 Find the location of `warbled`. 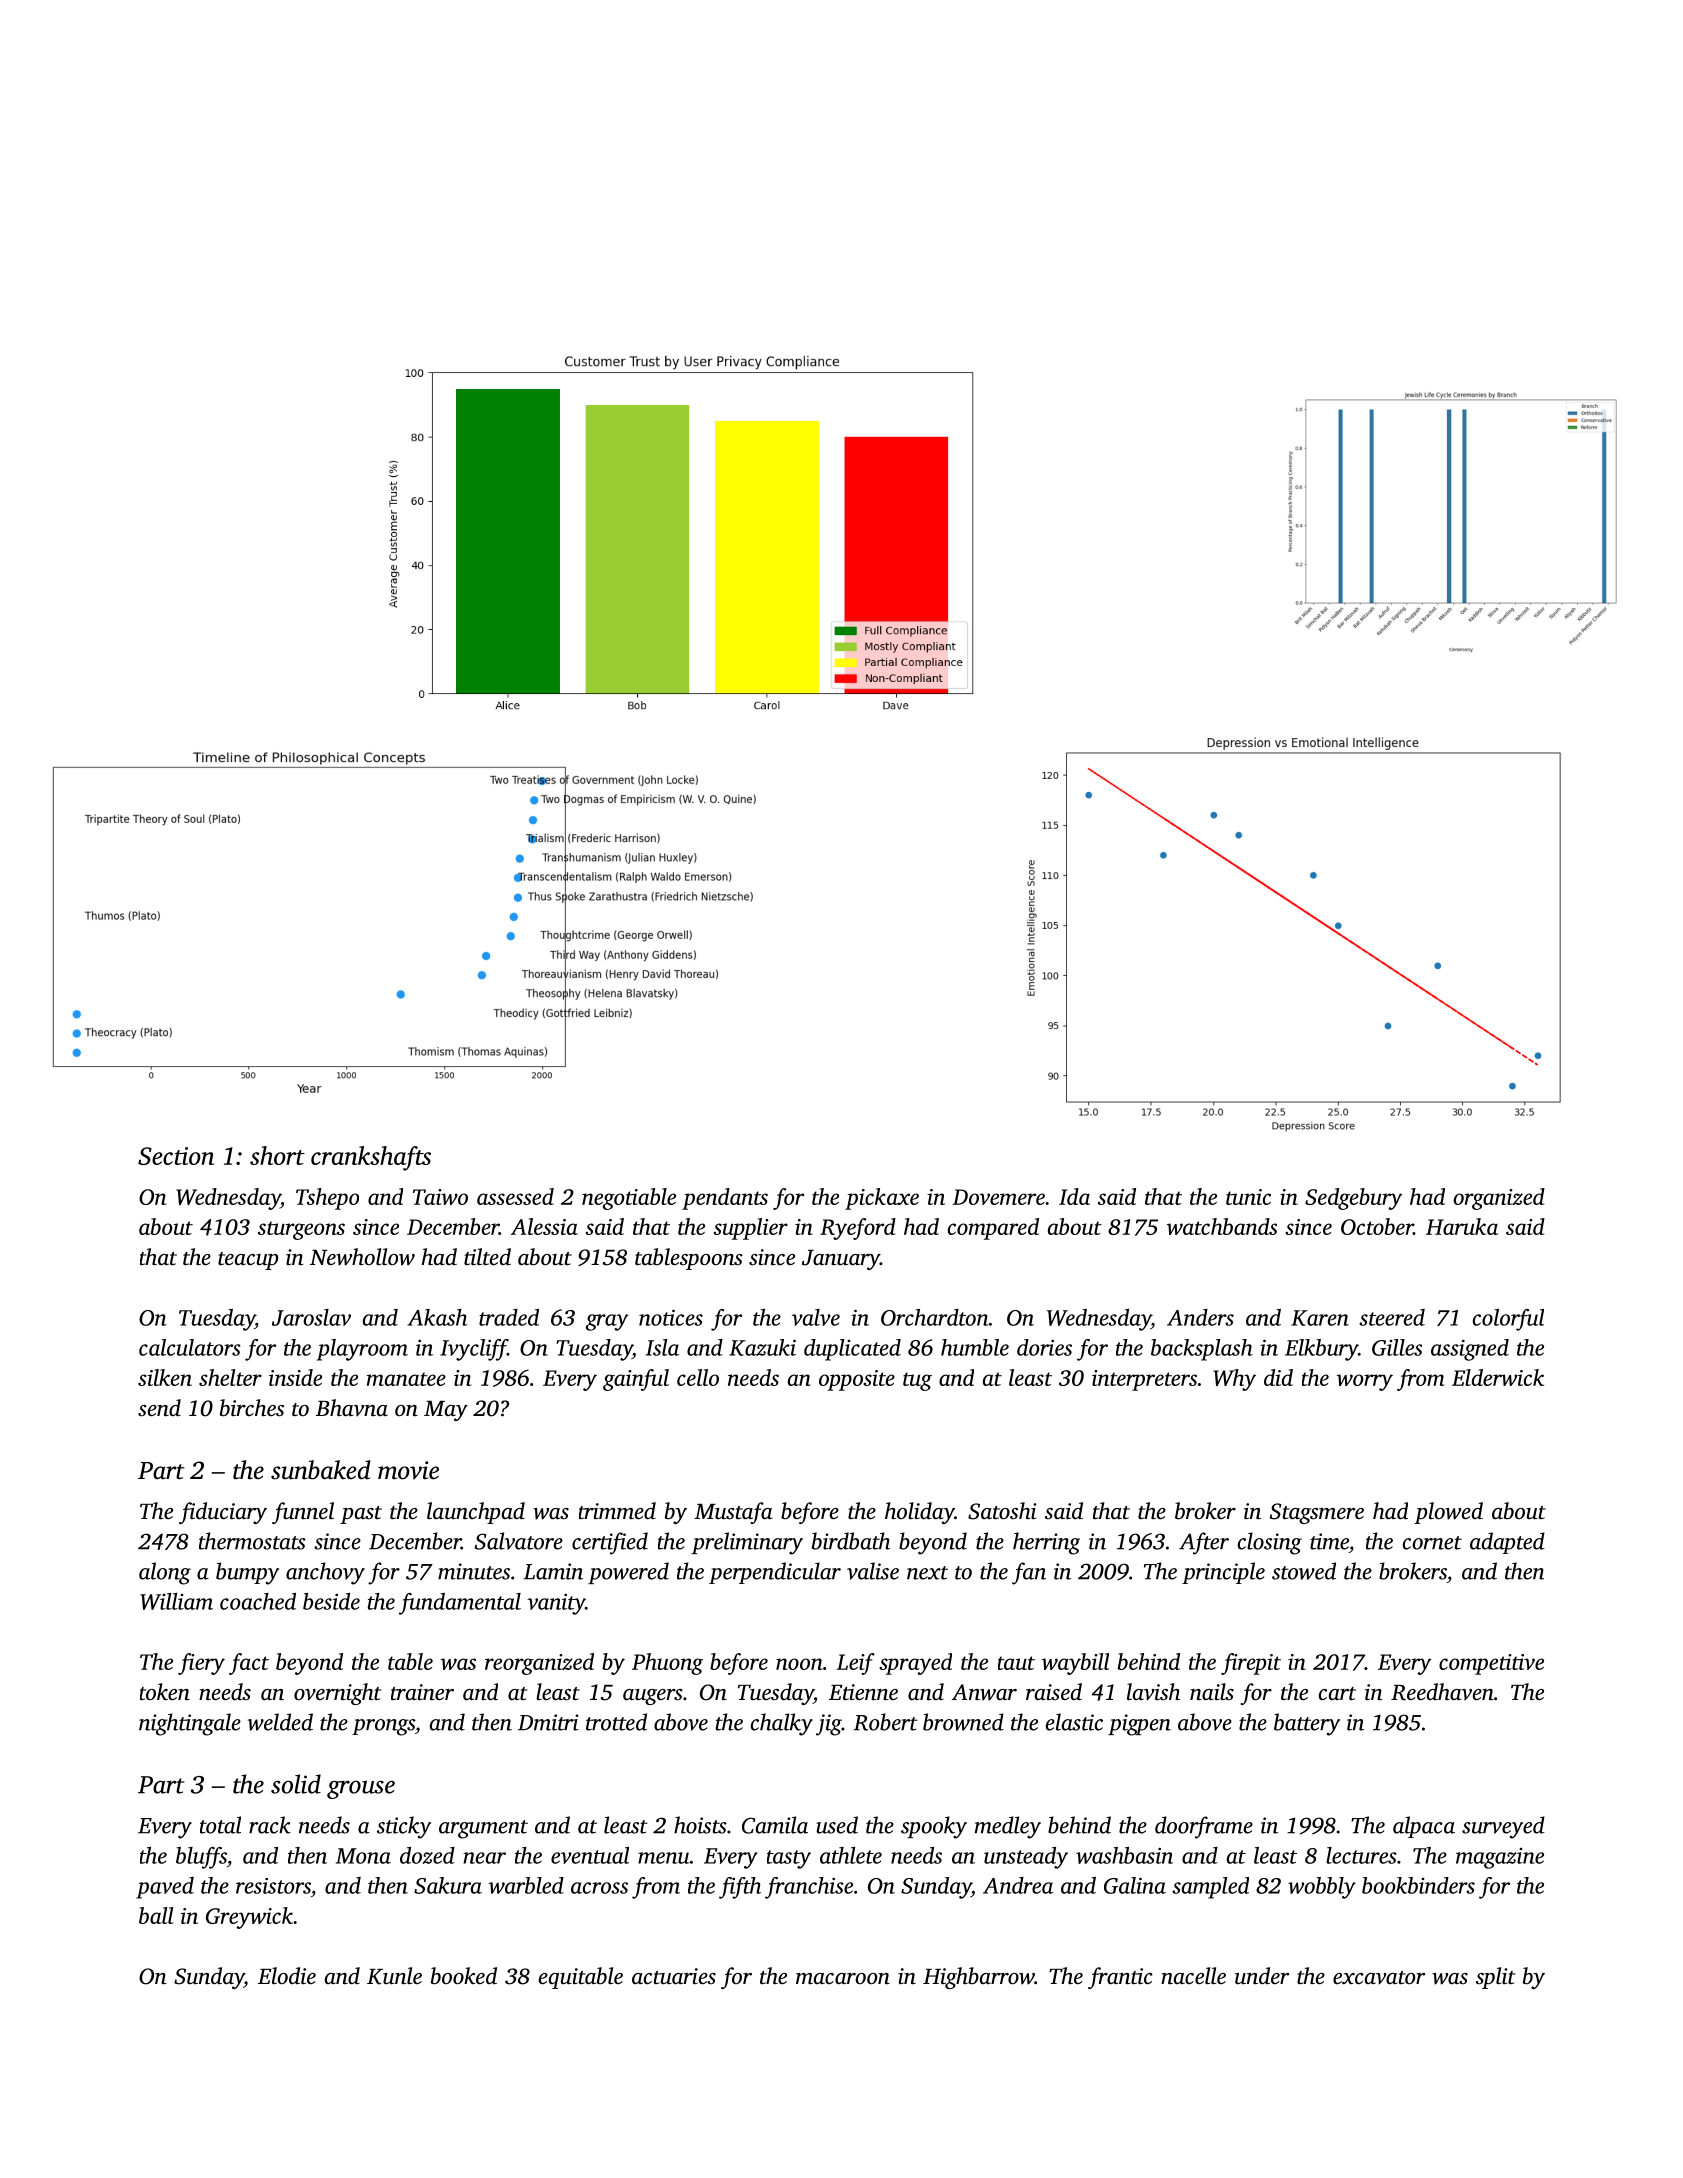

warbled is located at coordinates (526, 1885).
